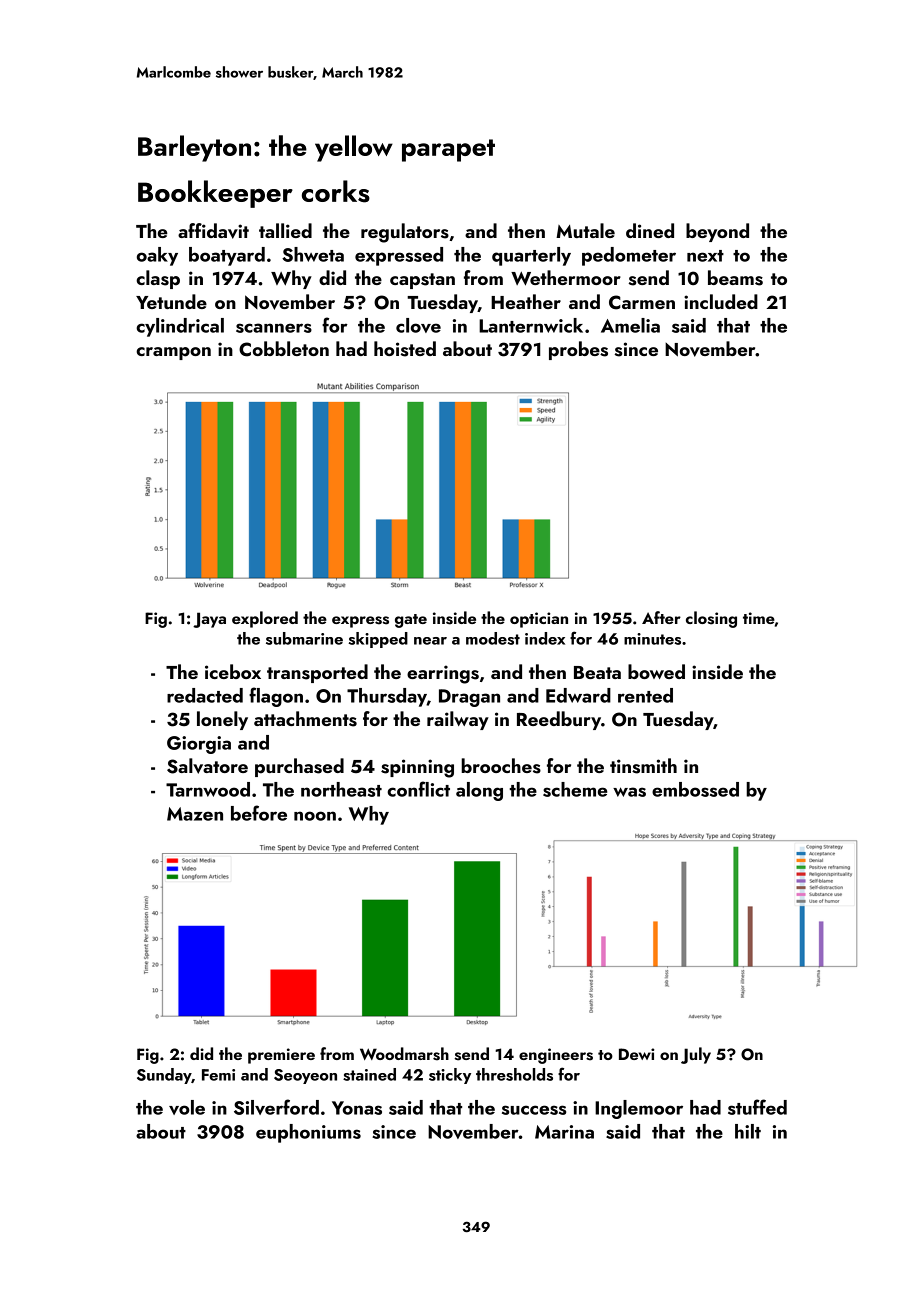  I want to click on included, so click(721, 301).
